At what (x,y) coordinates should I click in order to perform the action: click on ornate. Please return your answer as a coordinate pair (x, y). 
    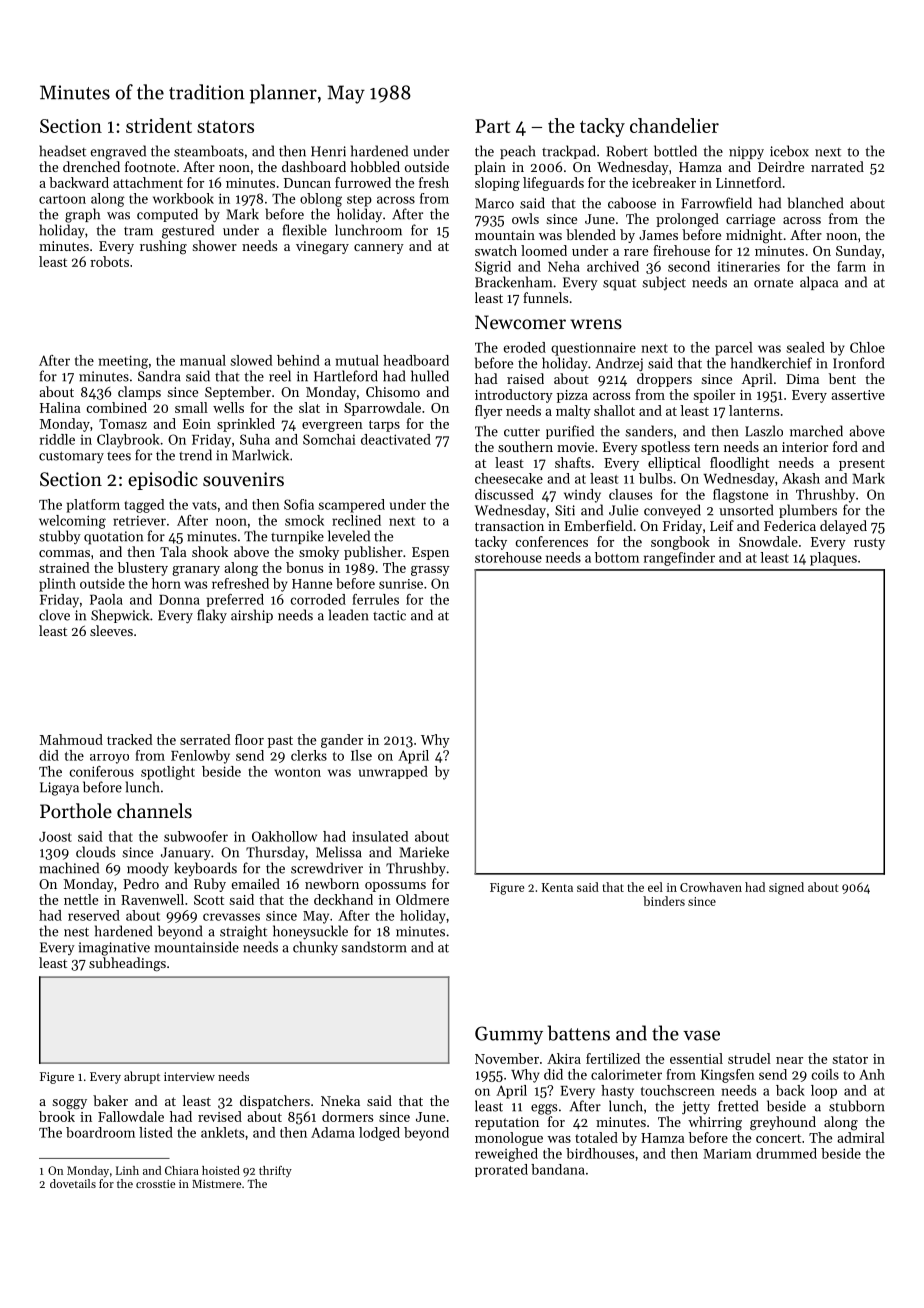
    Looking at the image, I should click on (773, 283).
